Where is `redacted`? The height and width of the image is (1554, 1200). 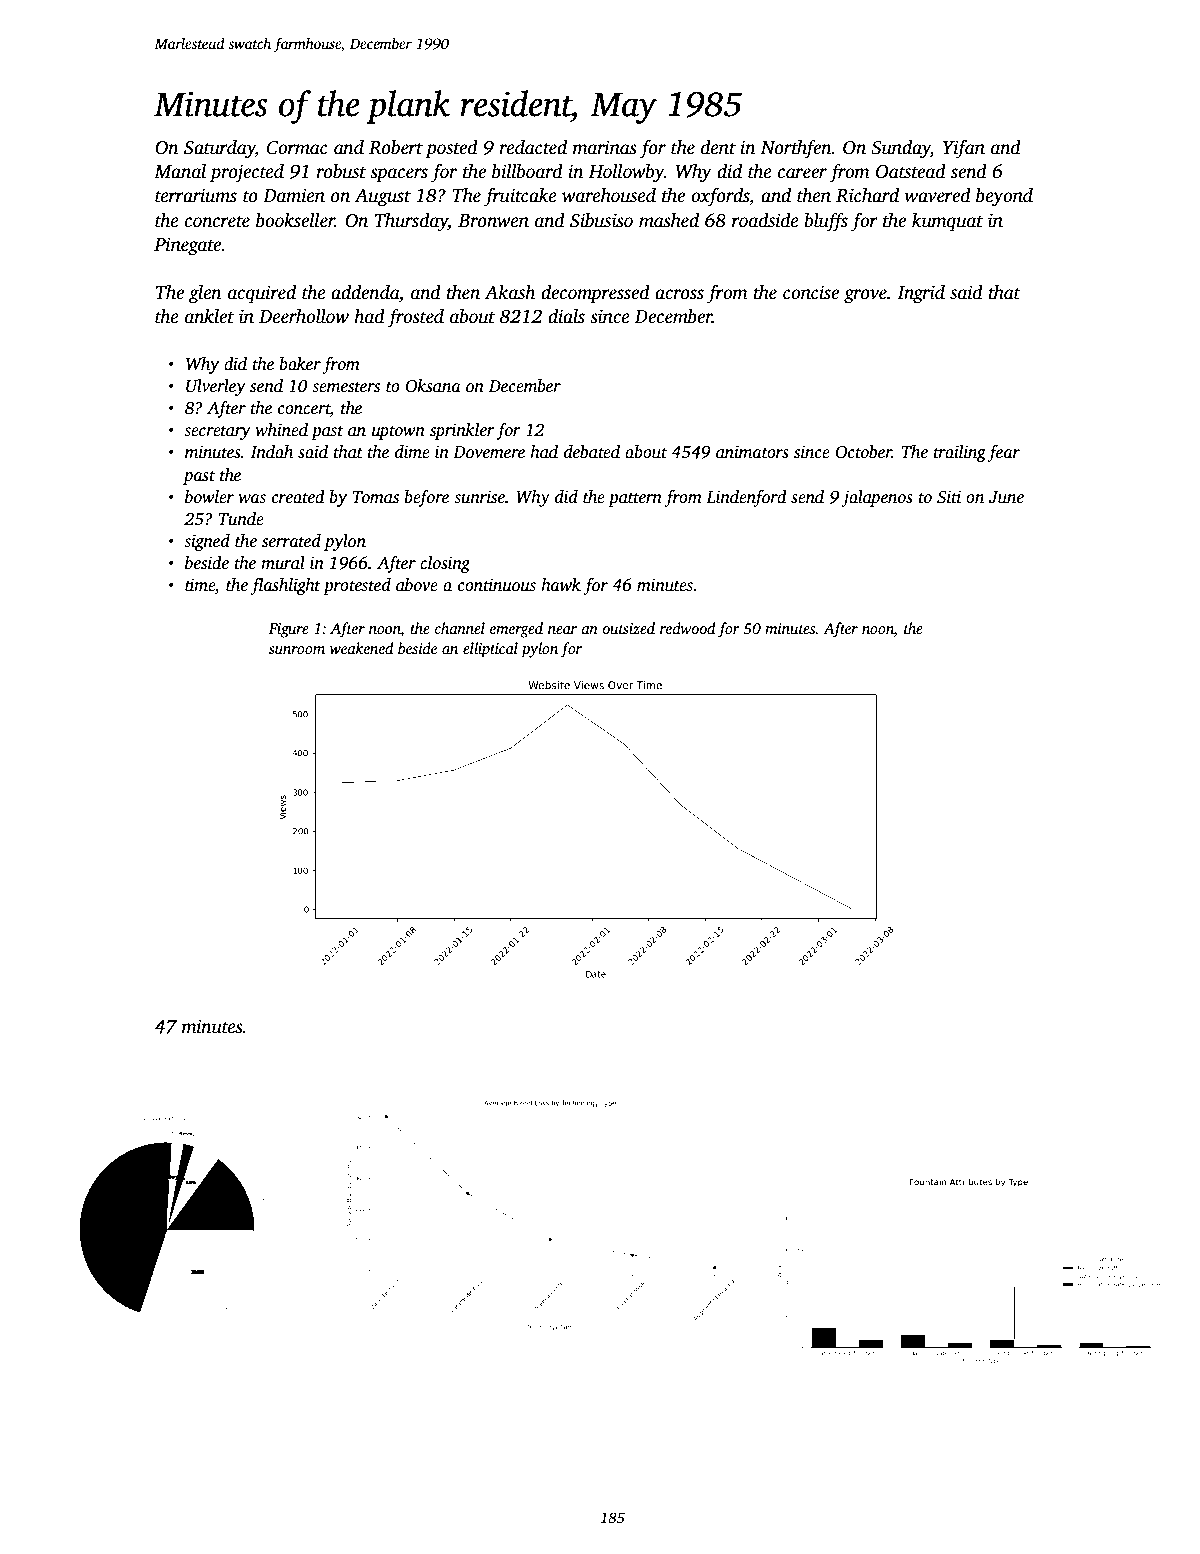 redacted is located at coordinates (533, 147).
